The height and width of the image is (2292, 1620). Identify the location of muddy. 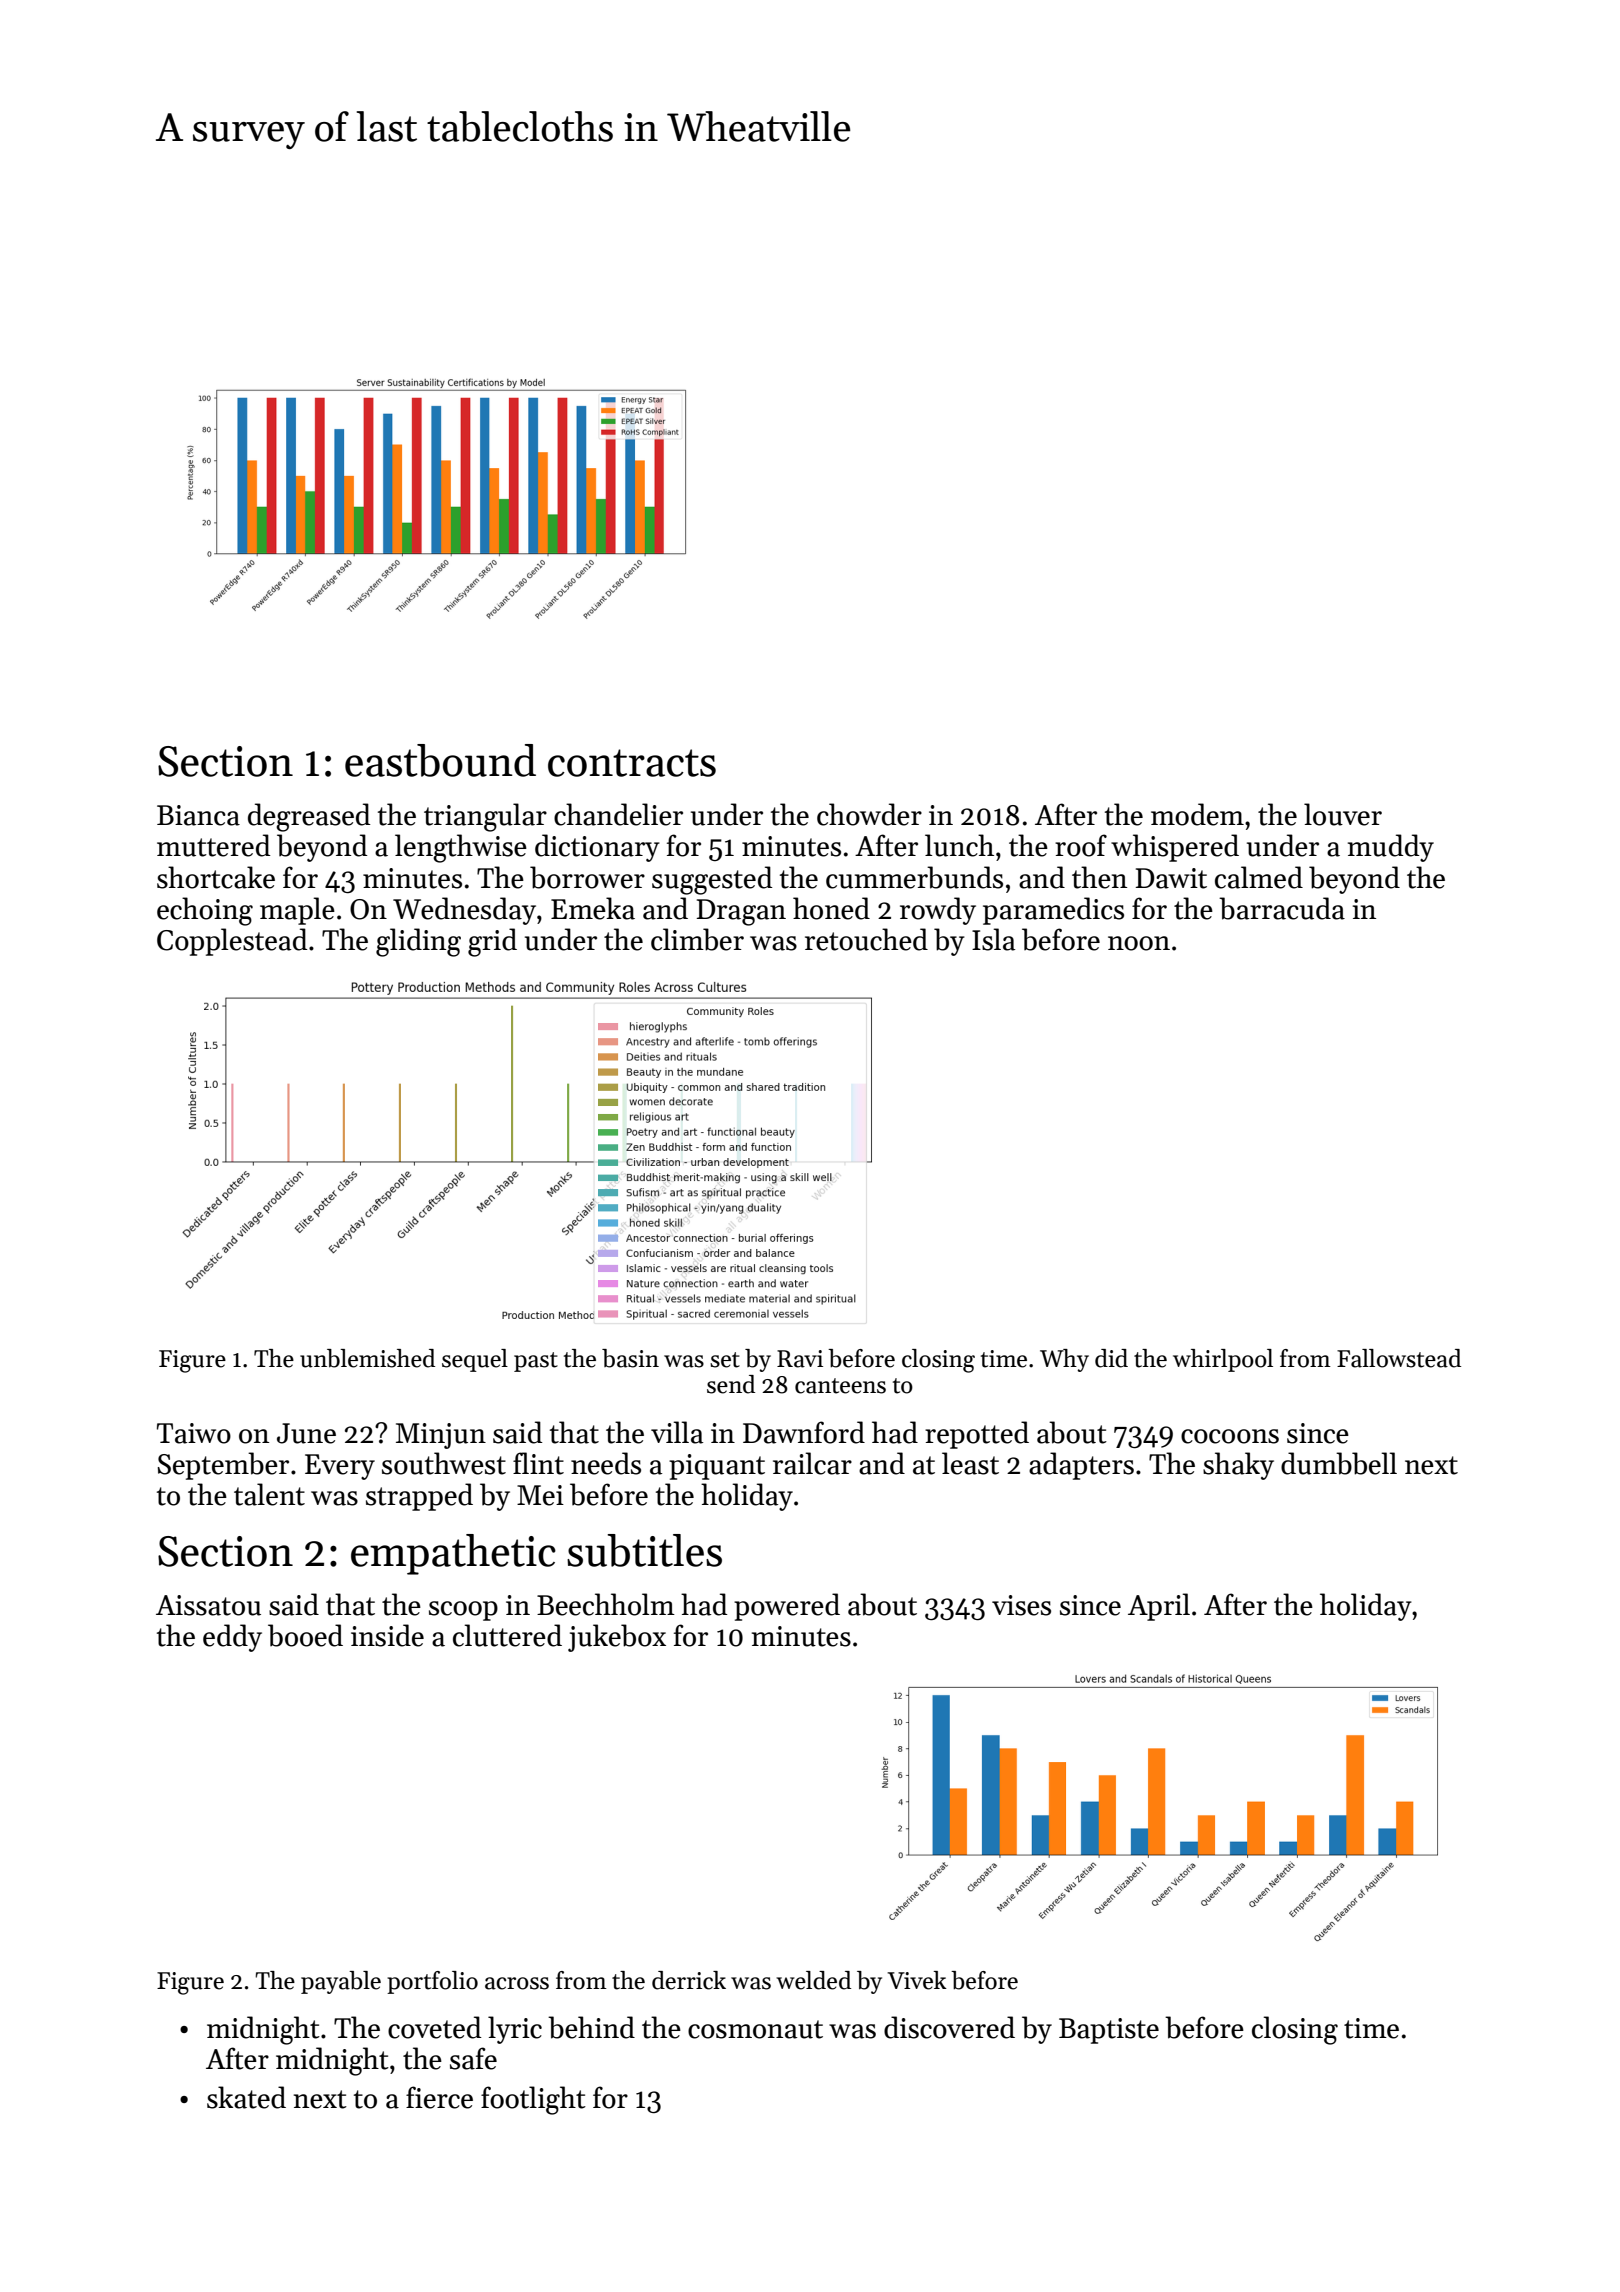
(1391, 848).
